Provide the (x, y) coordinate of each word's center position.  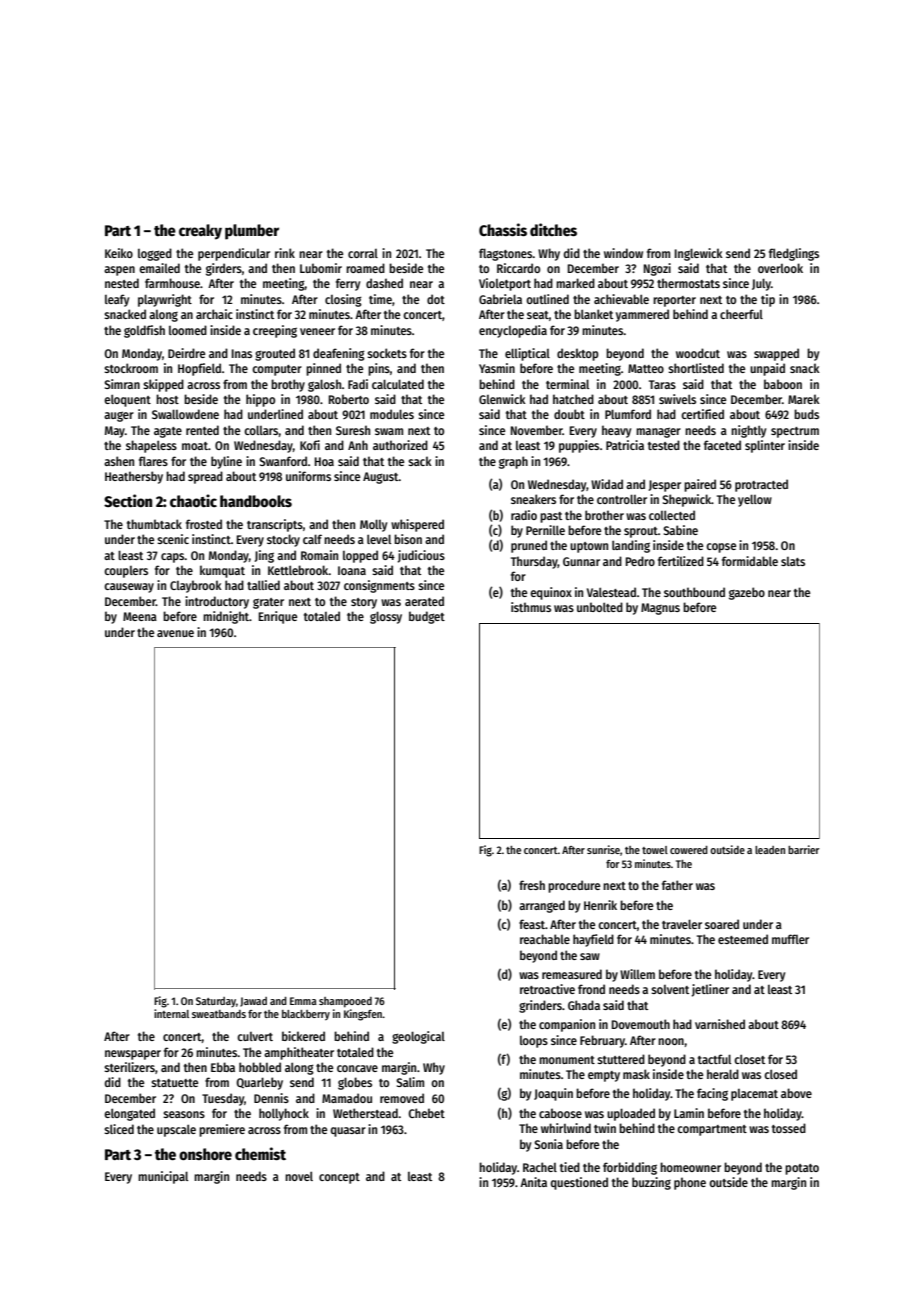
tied (570, 1167)
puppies (579, 446)
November (537, 430)
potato (802, 1169)
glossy (386, 617)
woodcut (698, 353)
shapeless (151, 446)
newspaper (133, 1055)
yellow (755, 500)
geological (418, 1037)
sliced (119, 1129)
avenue (175, 633)
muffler (790, 939)
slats (793, 561)
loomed (188, 330)
